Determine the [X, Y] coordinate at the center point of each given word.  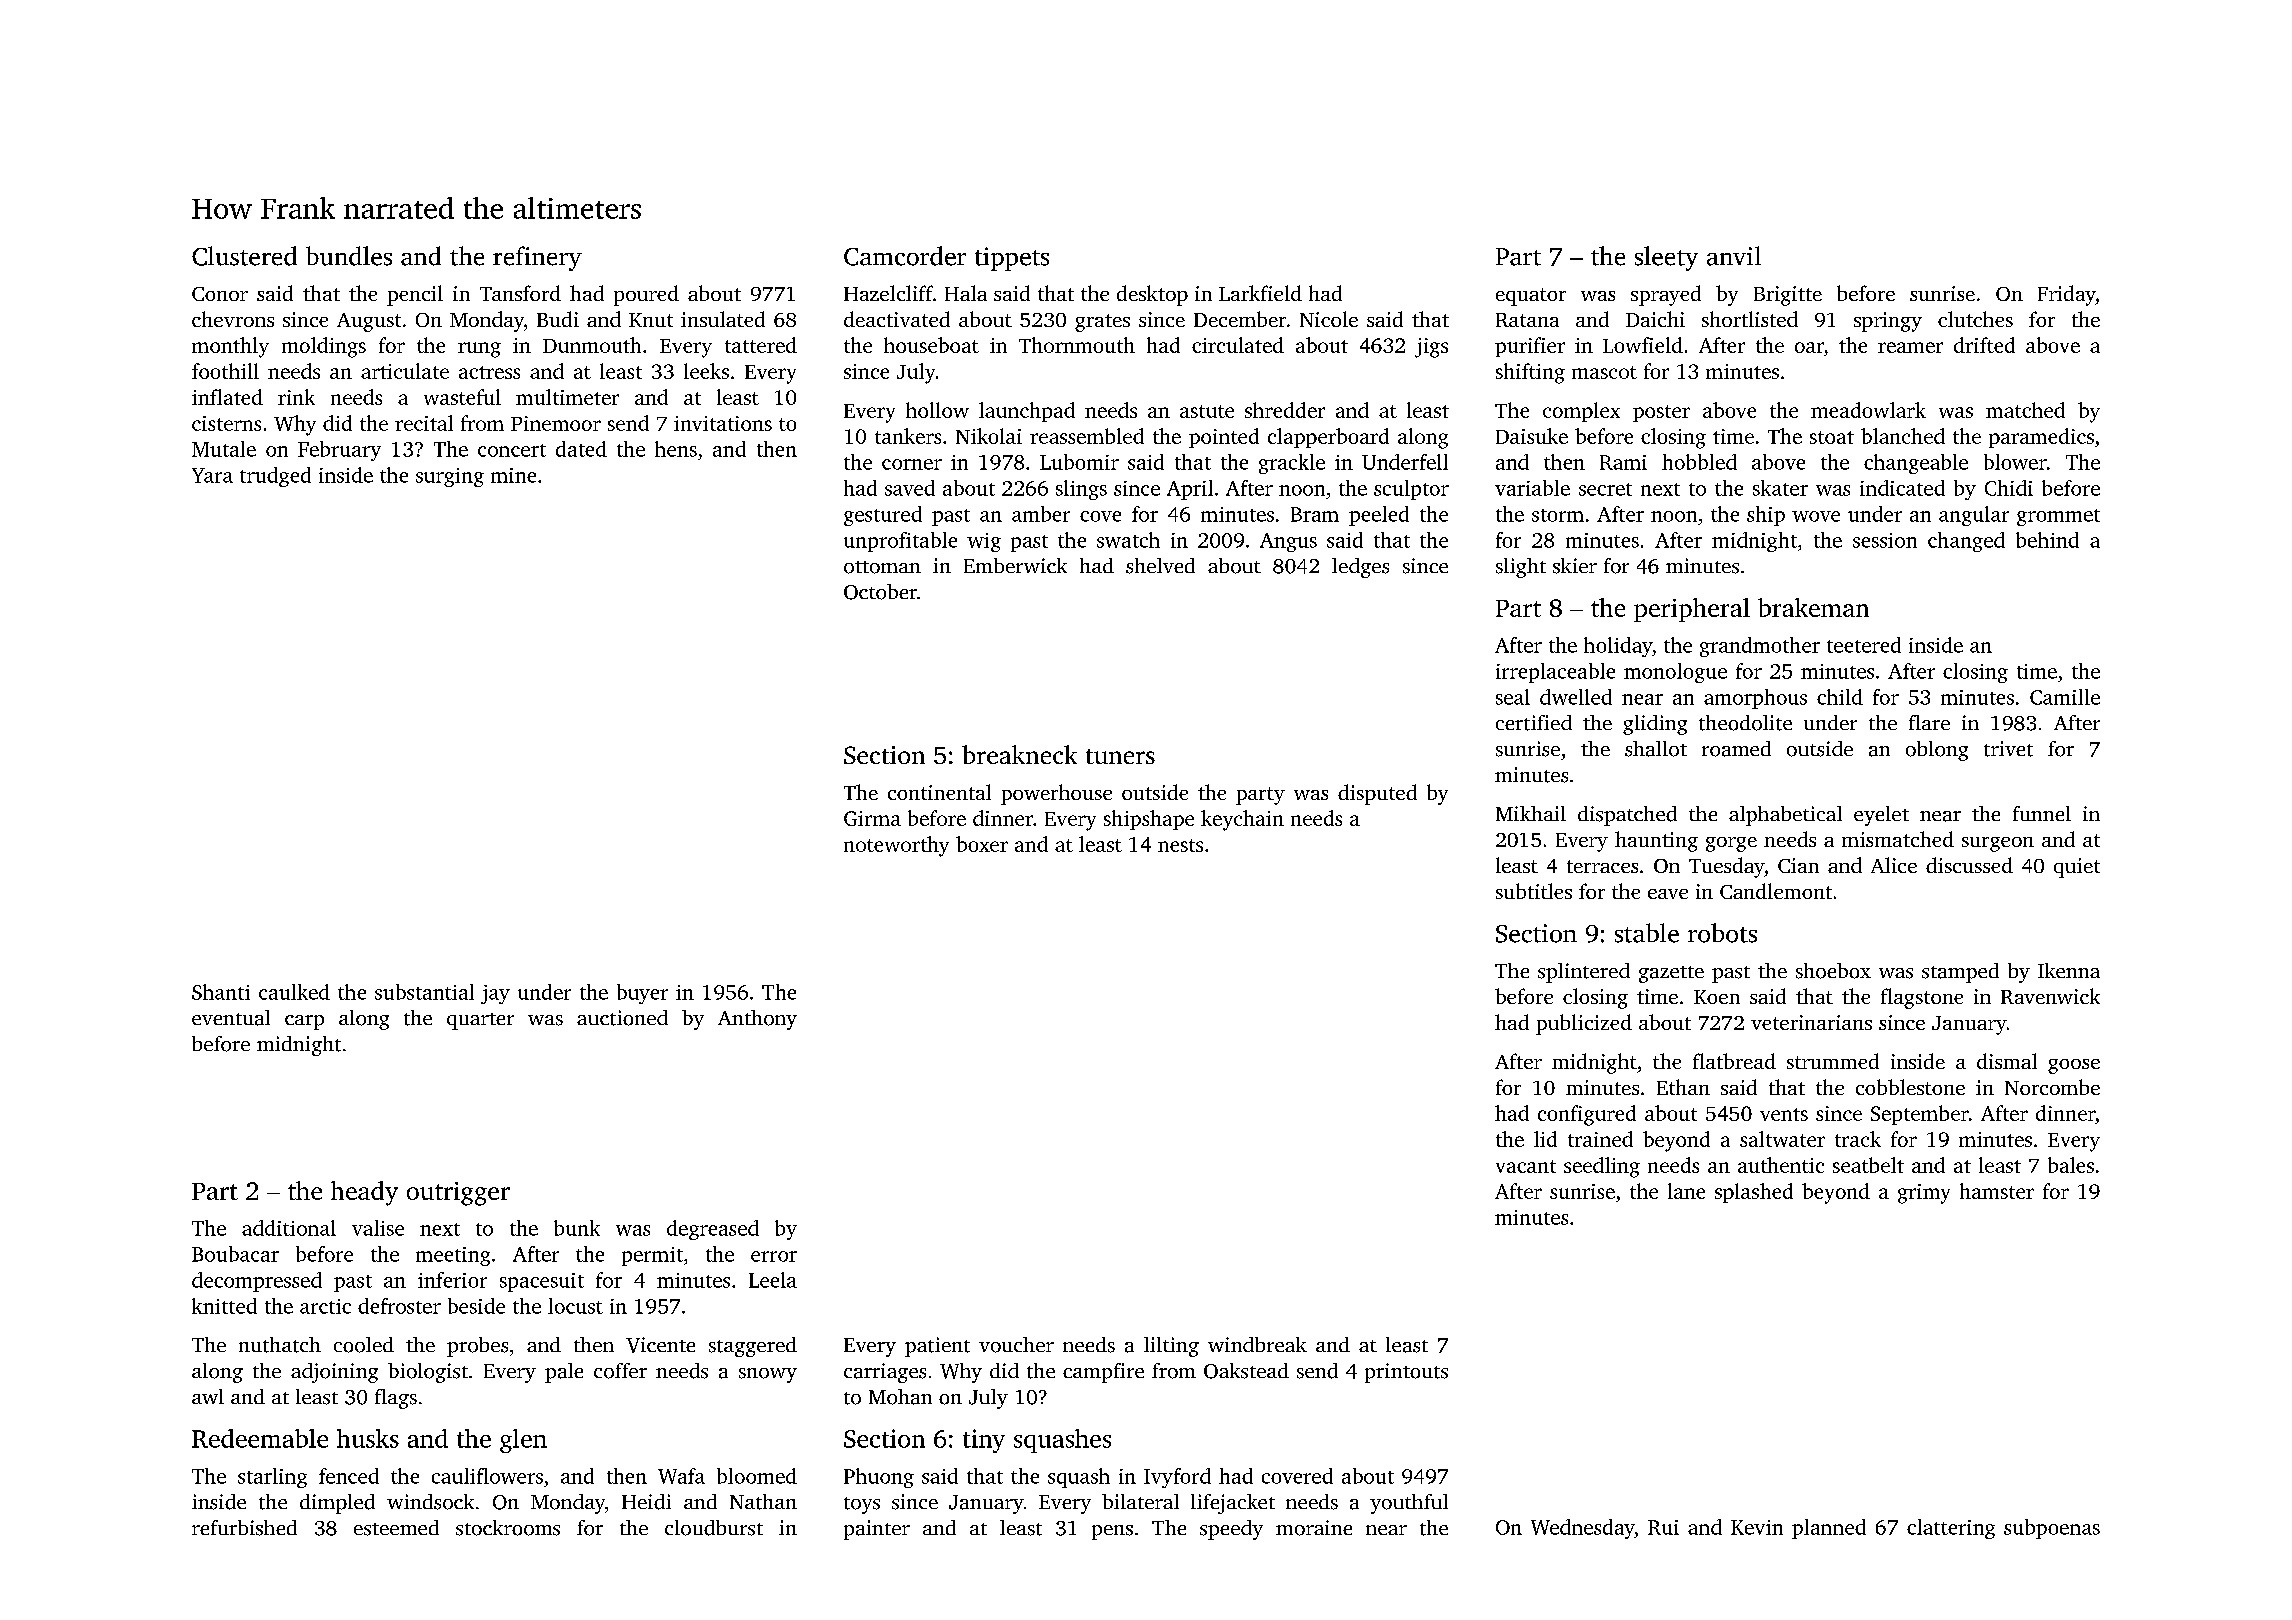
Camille [2065, 697]
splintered [1584, 973]
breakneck [1019, 754]
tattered [761, 345]
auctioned [622, 1018]
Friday [2067, 295]
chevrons [233, 319]
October [880, 592]
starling [272, 1478]
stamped [1960, 973]
